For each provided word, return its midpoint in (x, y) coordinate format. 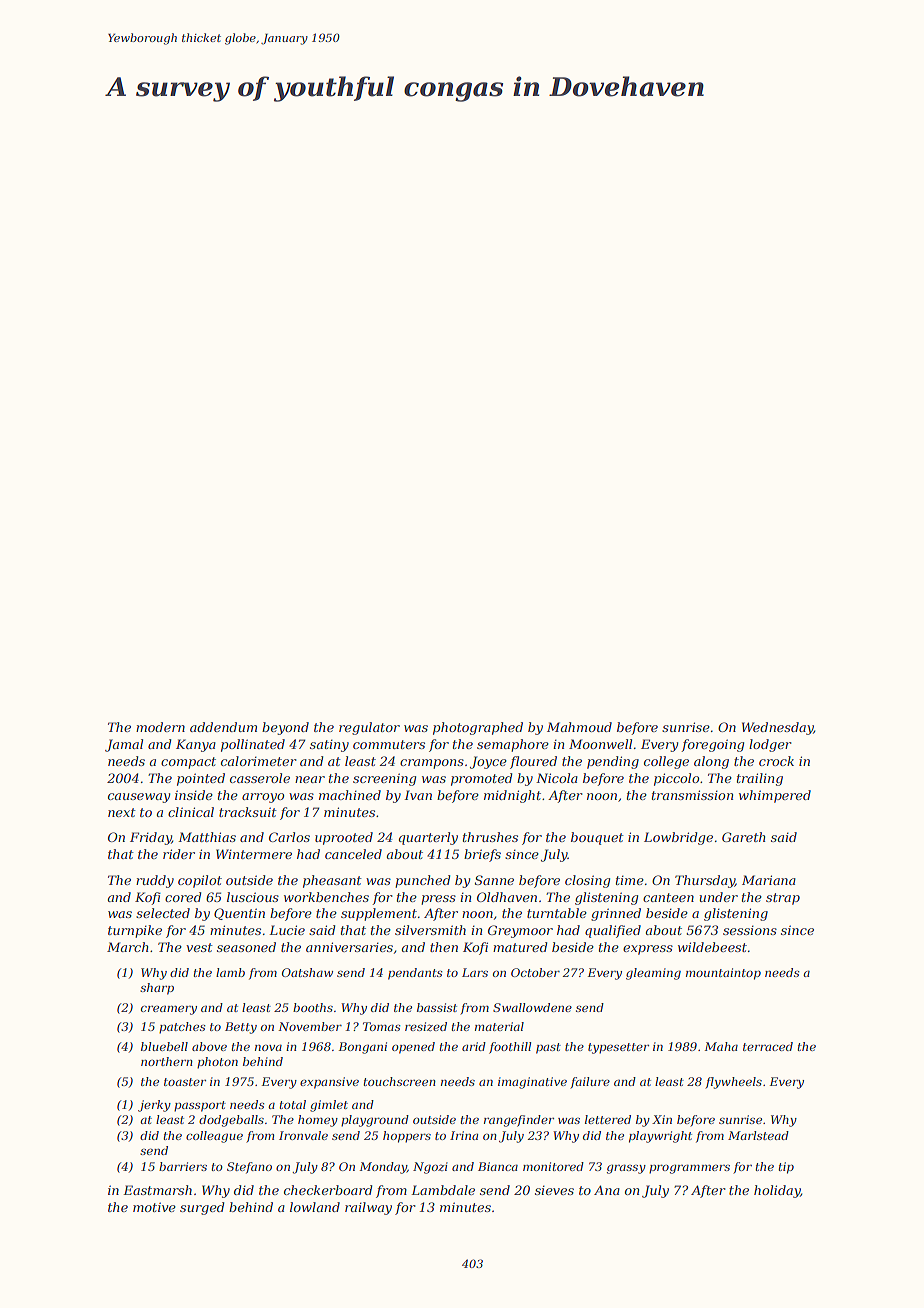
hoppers (407, 1137)
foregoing (713, 745)
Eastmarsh (157, 1190)
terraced (768, 1046)
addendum (223, 727)
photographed (478, 728)
